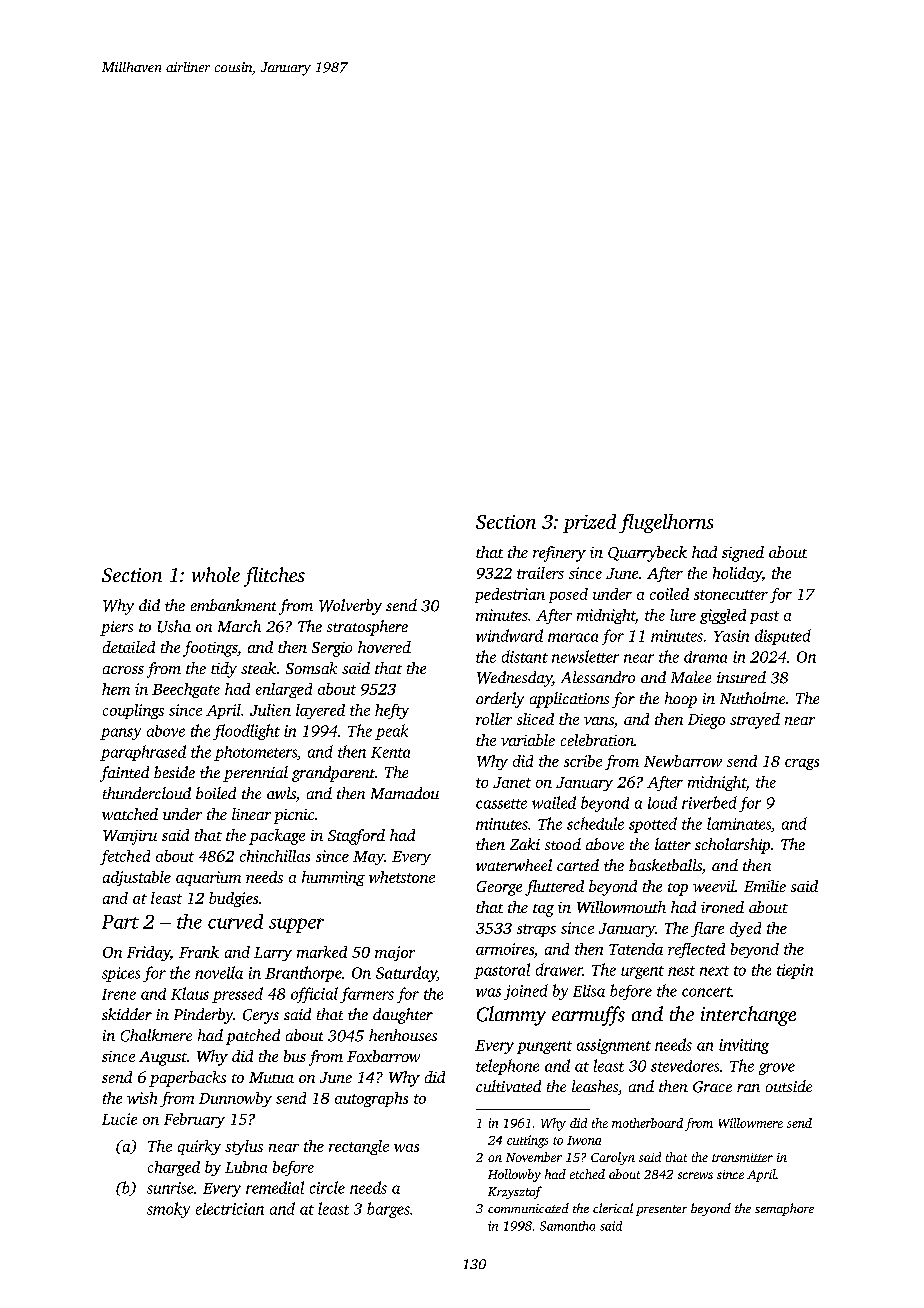 Image resolution: width=924 pixels, height=1308 pixels. What do you see at coordinates (647, 554) in the screenshot?
I see `Quarrybeck` at bounding box center [647, 554].
